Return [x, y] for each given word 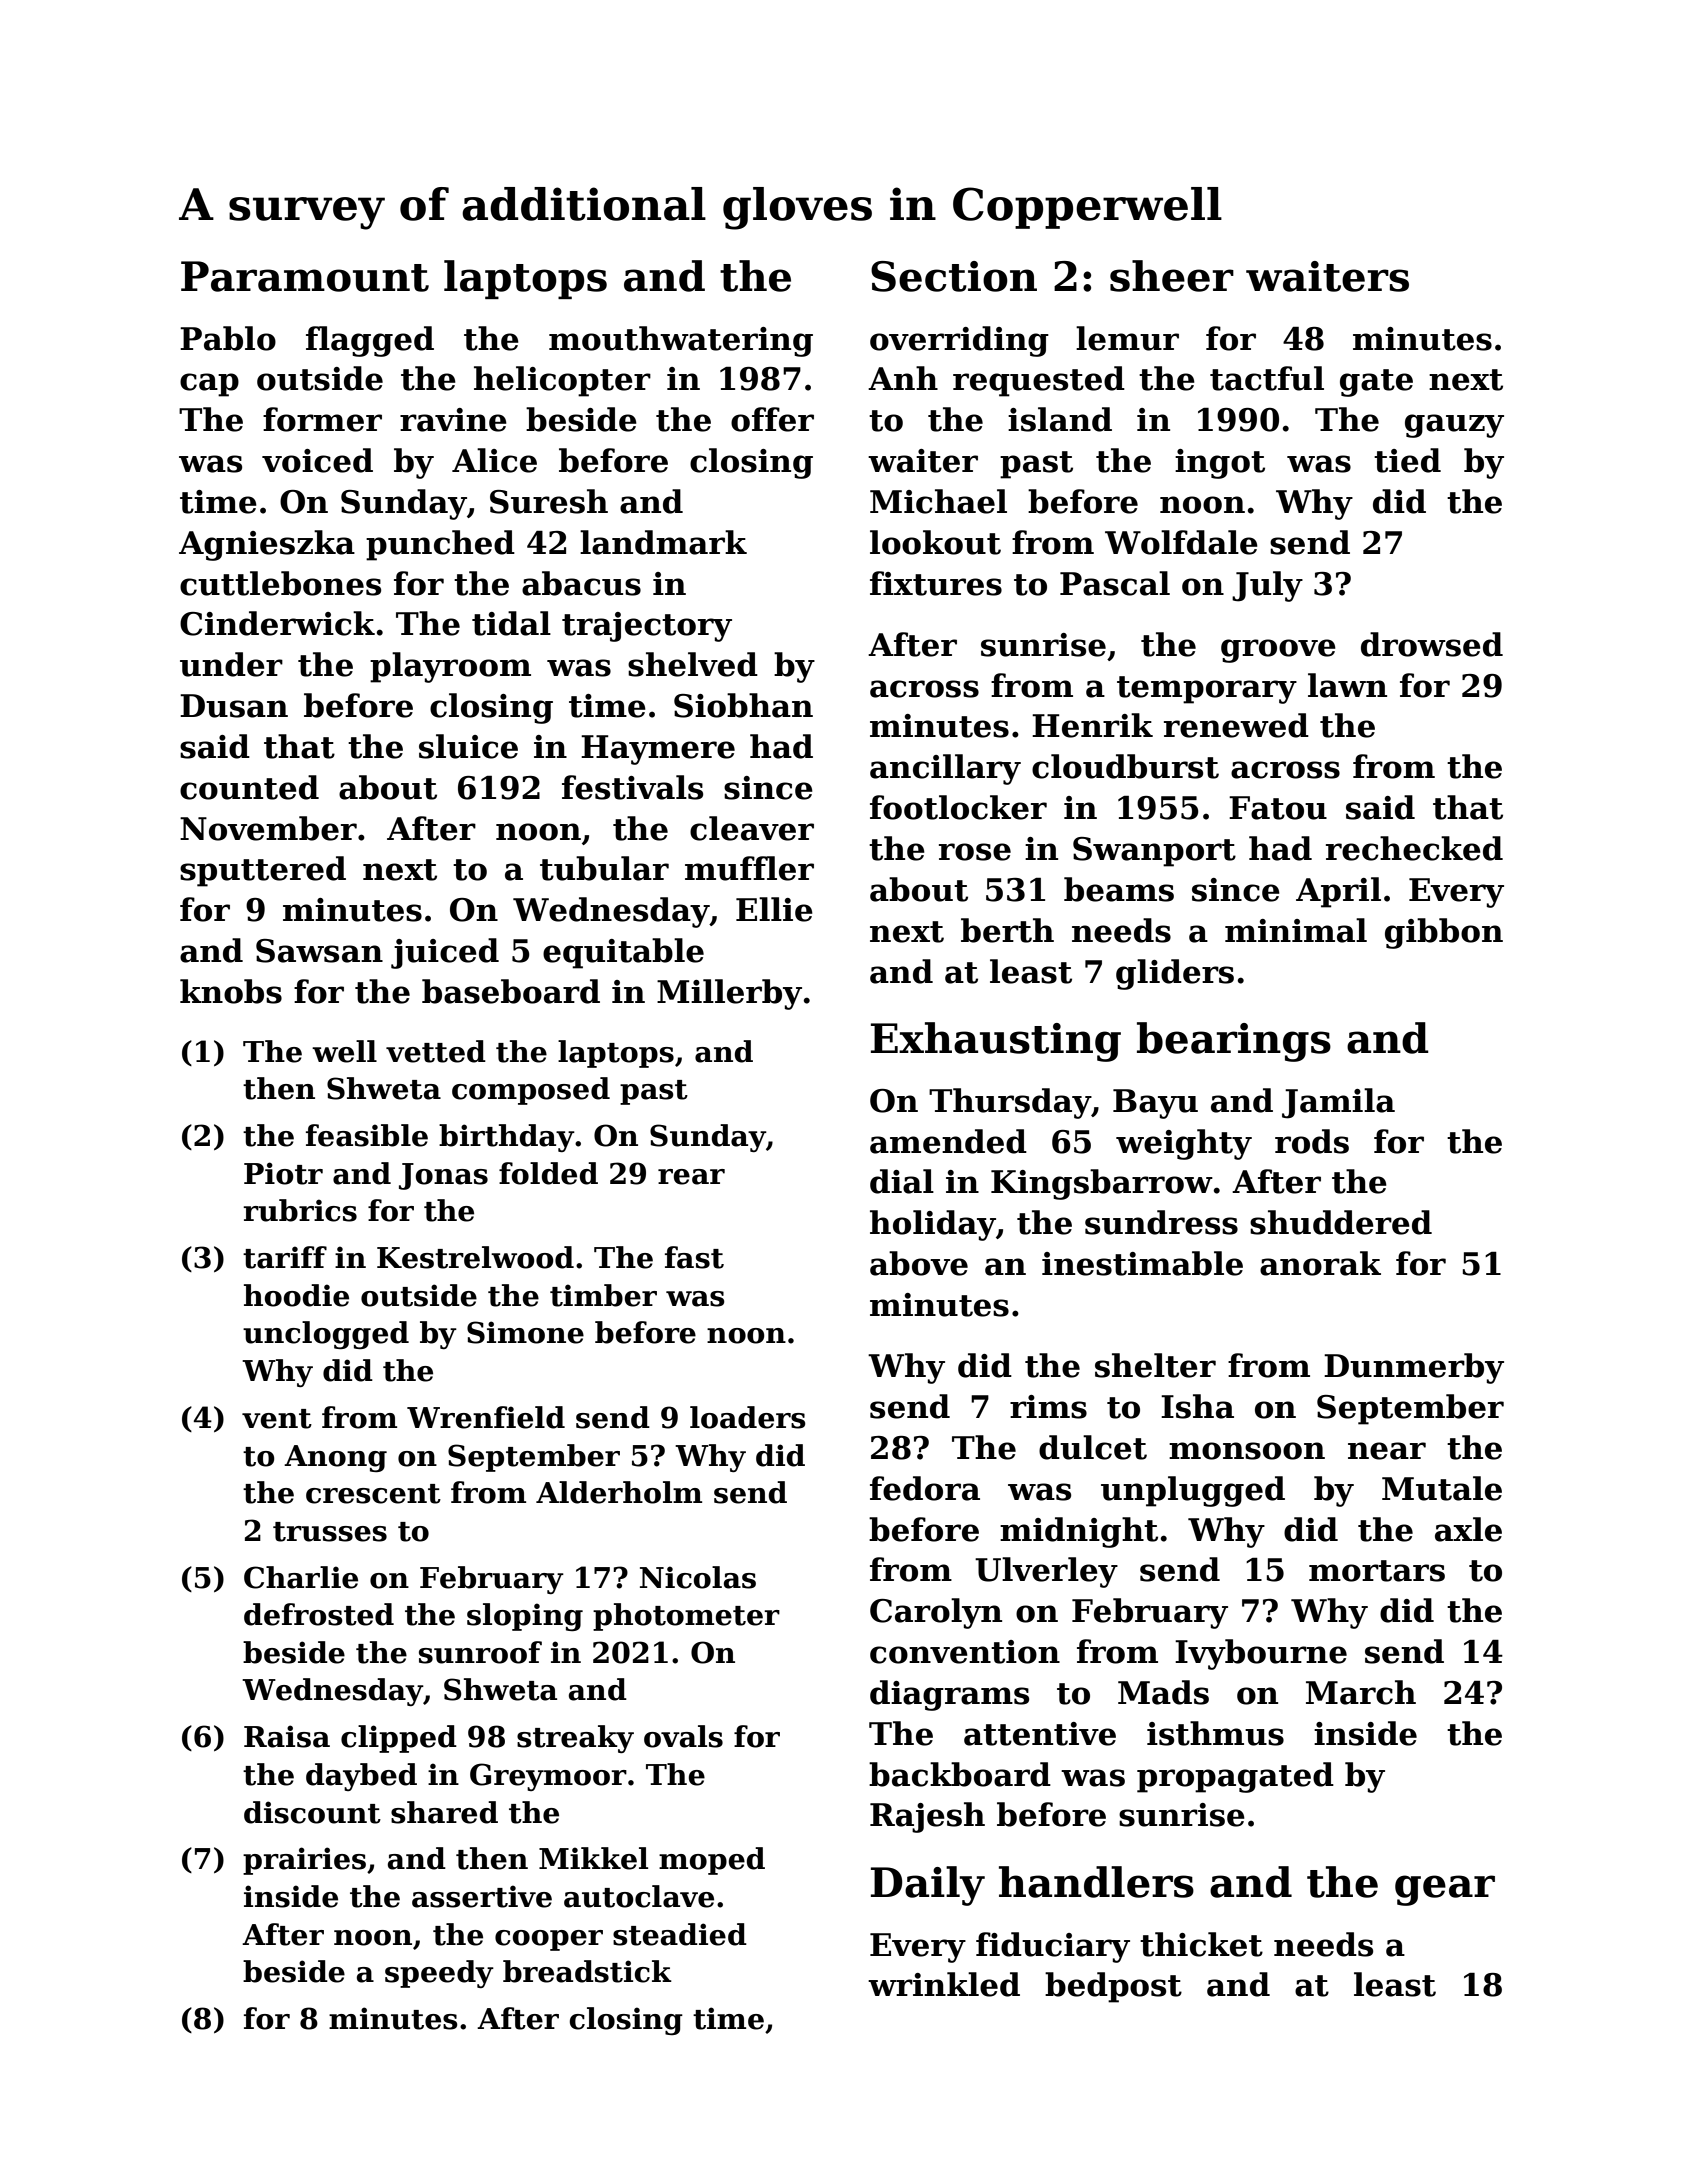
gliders [1175, 974]
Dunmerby [1414, 1368]
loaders [748, 1417]
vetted [436, 1051]
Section [954, 276]
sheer [1172, 276]
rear [691, 1177]
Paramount [305, 276]
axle [1468, 1529]
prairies [304, 1861]
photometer [686, 1617]
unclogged [326, 1335]
